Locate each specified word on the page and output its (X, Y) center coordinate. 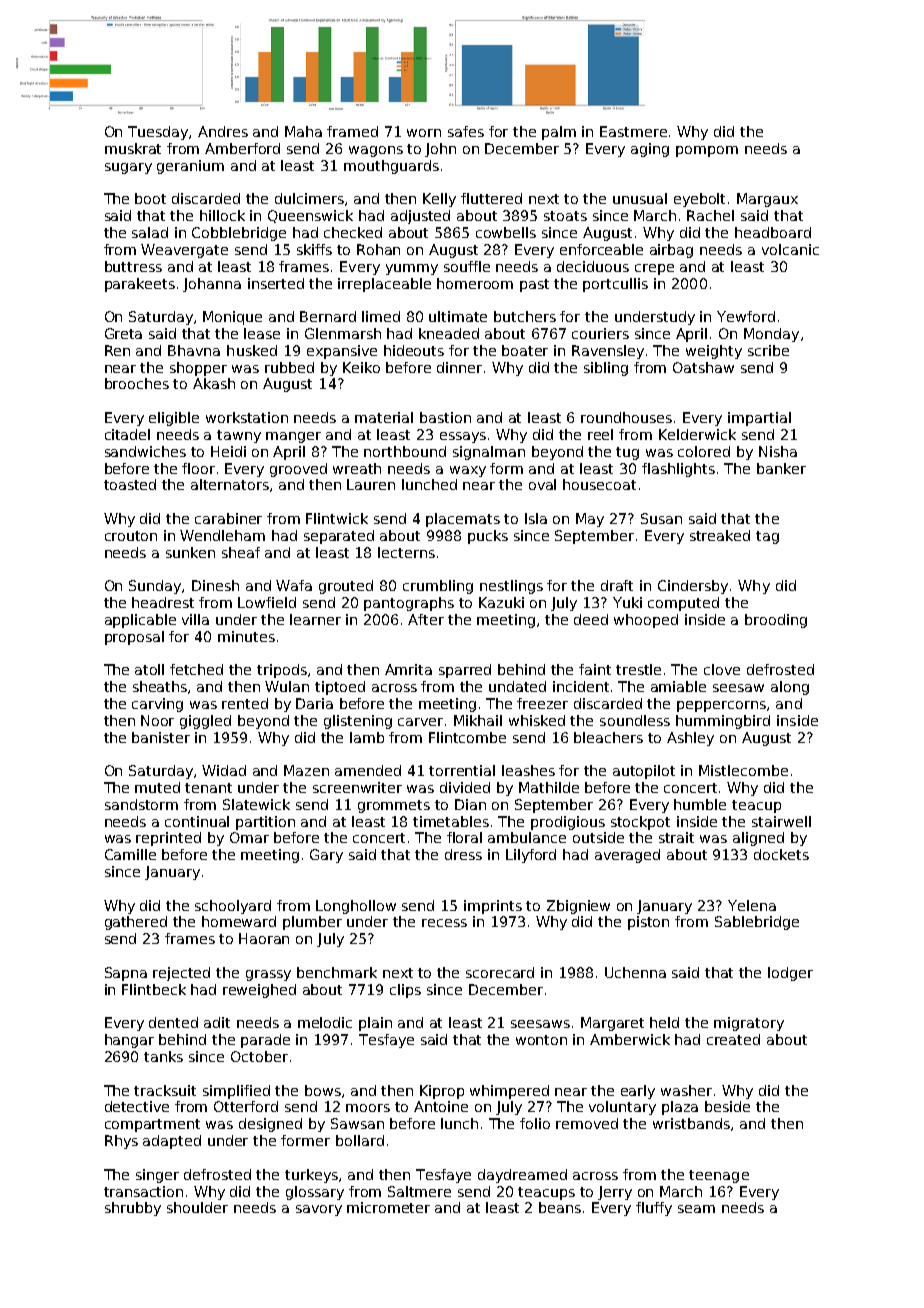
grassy (268, 975)
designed (270, 1125)
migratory (749, 1024)
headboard (773, 232)
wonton (541, 1040)
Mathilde (549, 787)
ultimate (458, 316)
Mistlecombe (743, 770)
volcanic (790, 249)
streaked (720, 535)
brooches (137, 383)
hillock (222, 215)
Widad (224, 770)
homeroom (475, 283)
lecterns (406, 552)
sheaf (241, 552)
